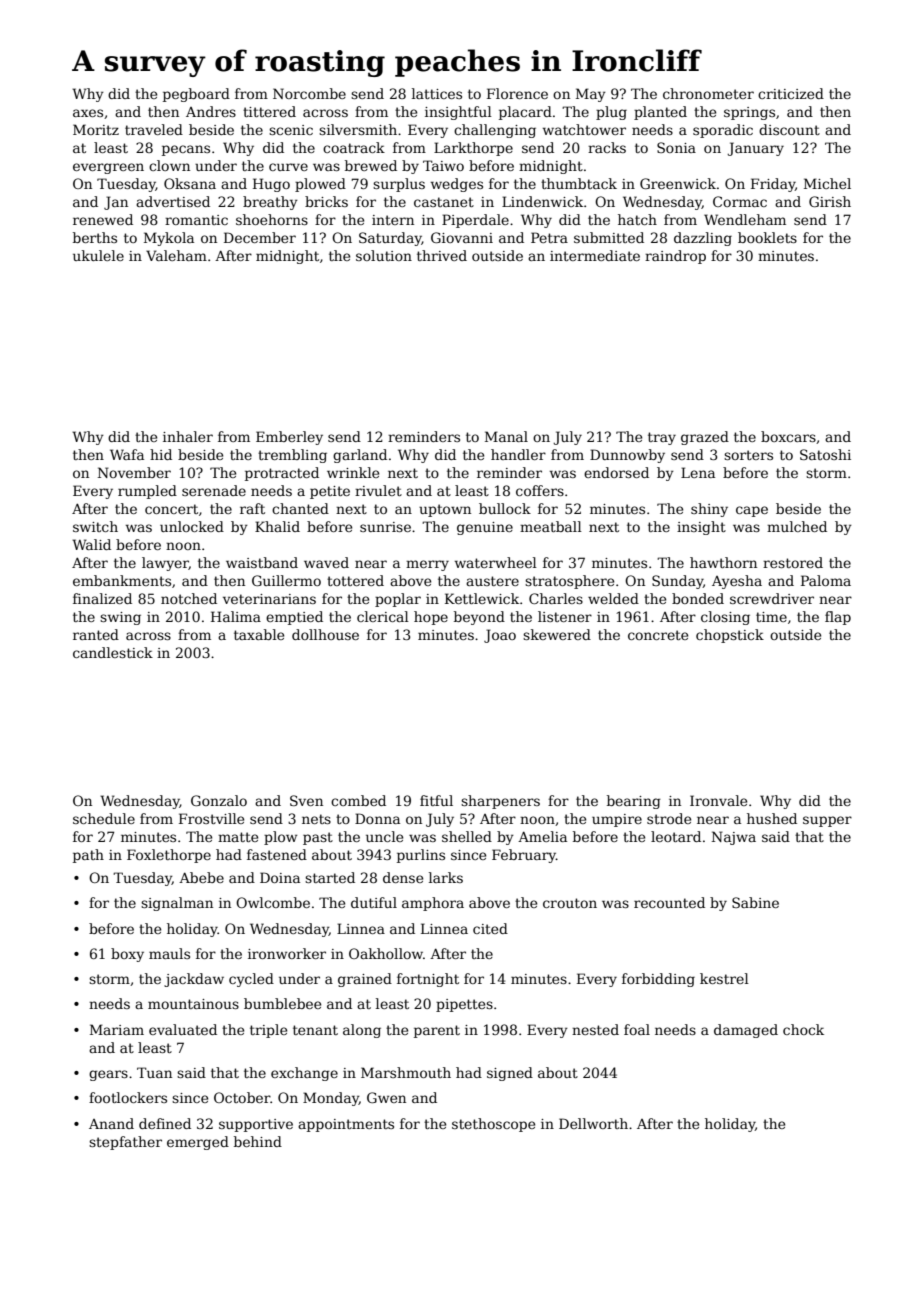 The image size is (924, 1308). What do you see at coordinates (767, 237) in the screenshot?
I see `booklets` at bounding box center [767, 237].
